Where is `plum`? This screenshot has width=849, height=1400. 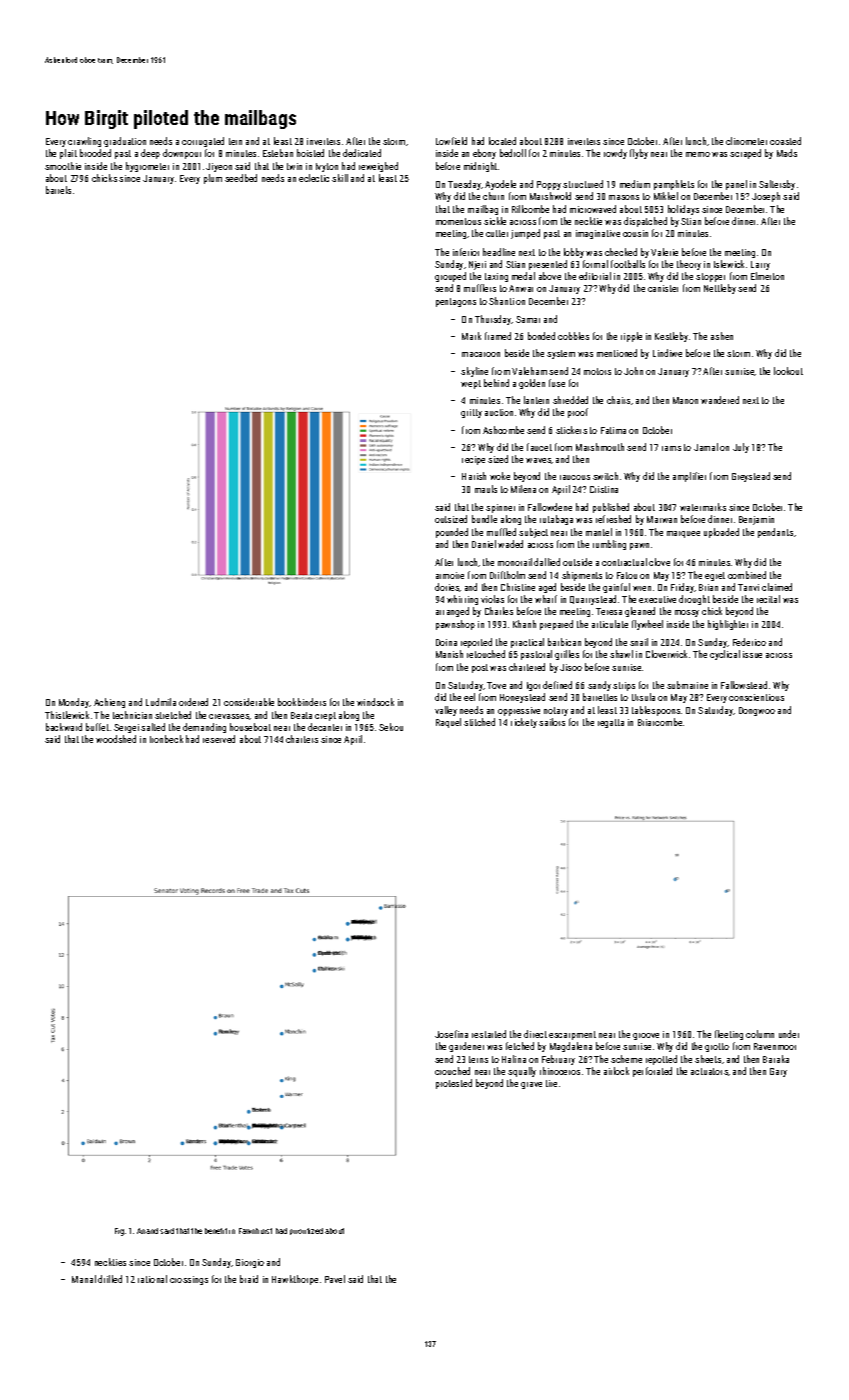 plum is located at coordinates (213, 179).
